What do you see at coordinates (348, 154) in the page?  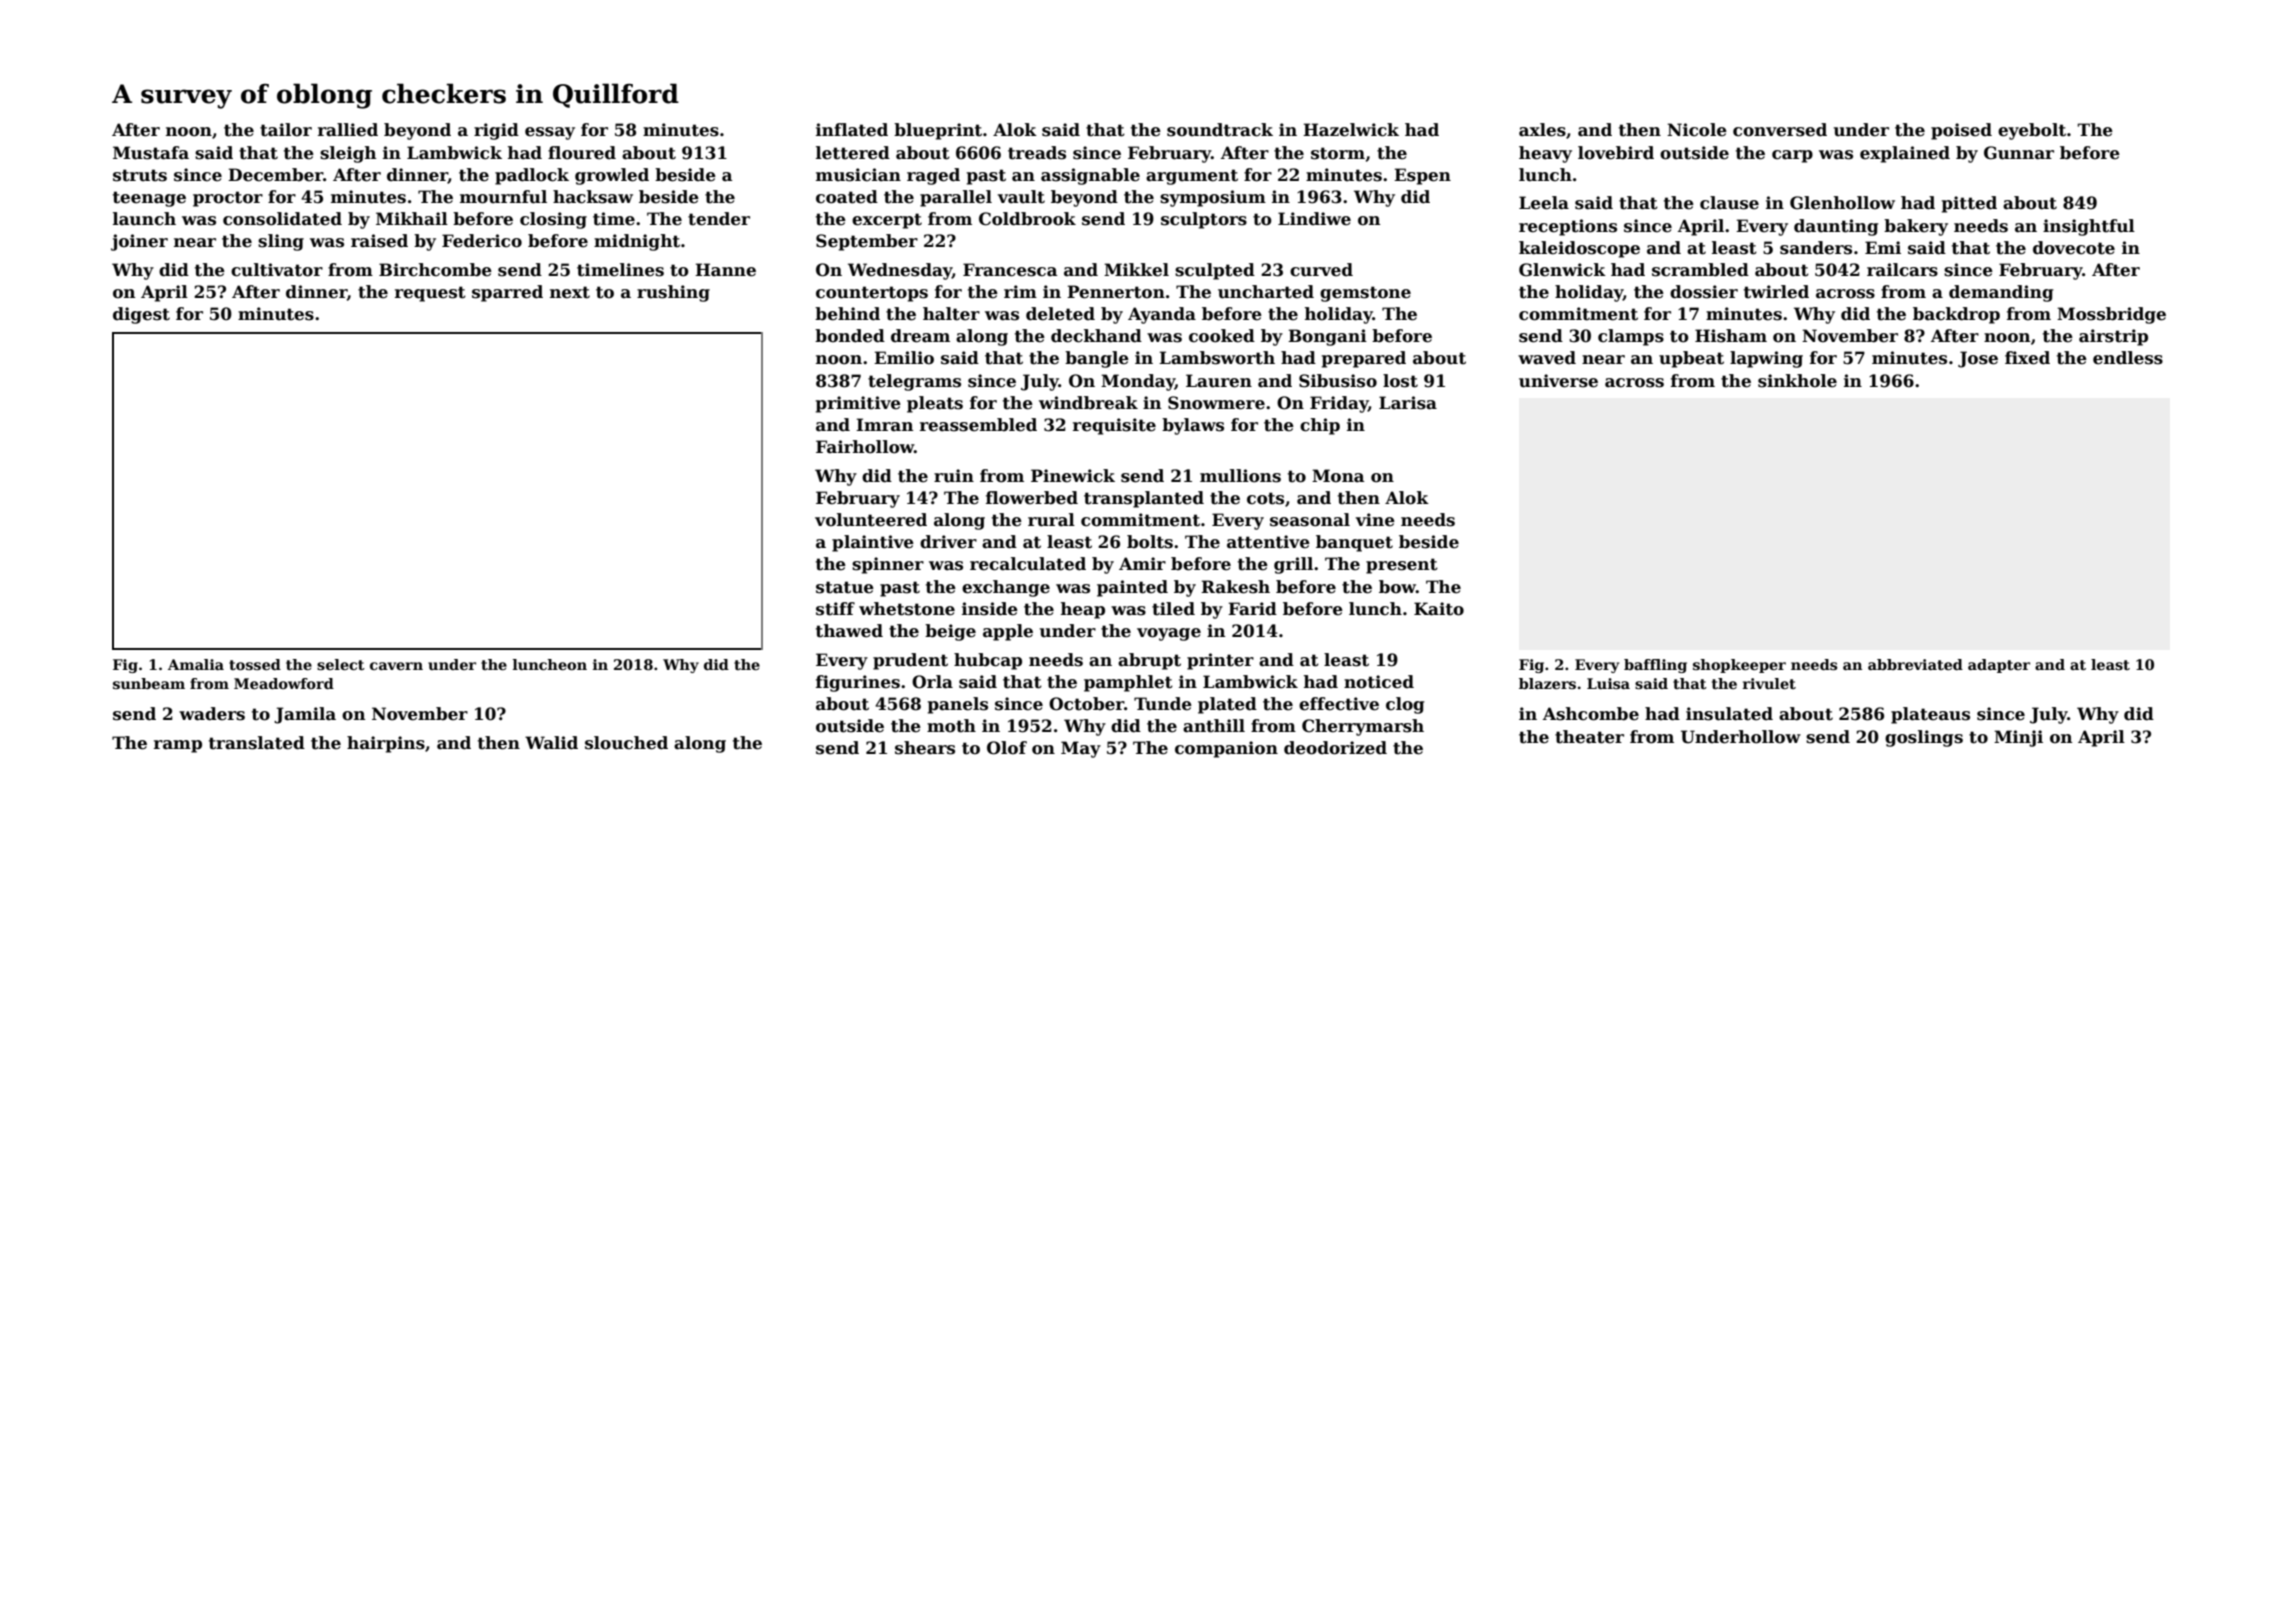 I see `sleigh` at bounding box center [348, 154].
